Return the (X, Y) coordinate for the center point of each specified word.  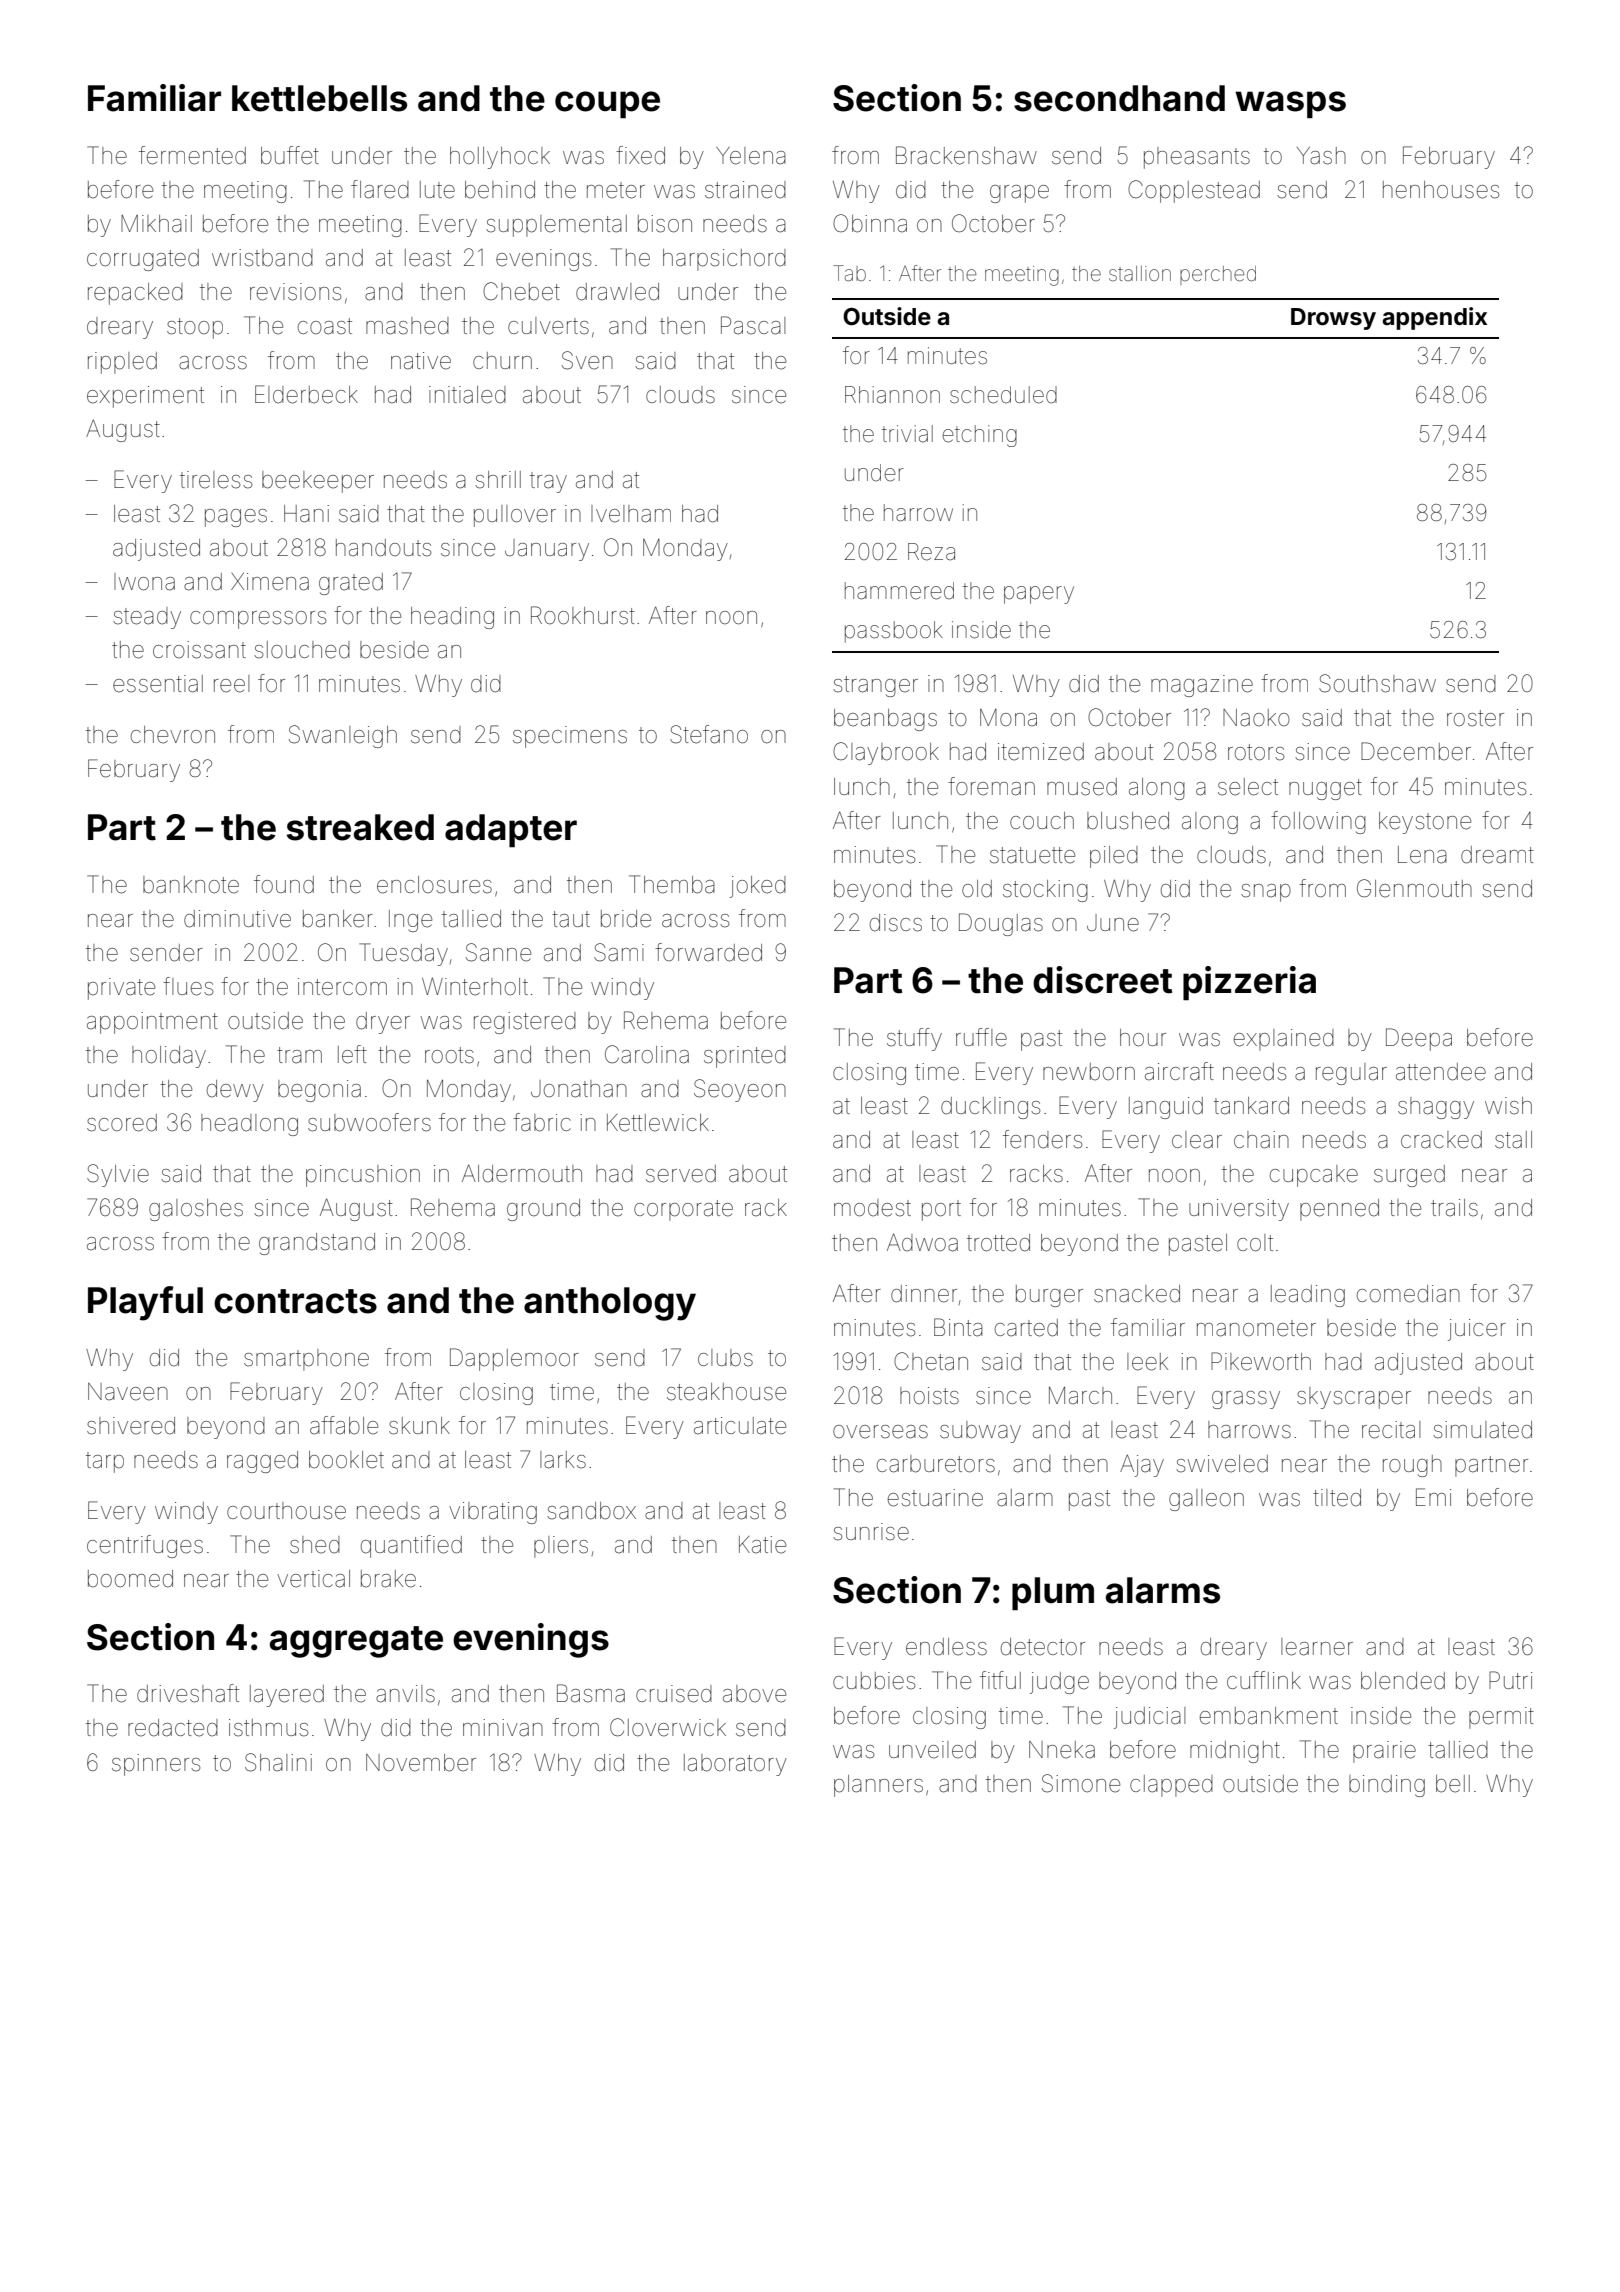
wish (1508, 1106)
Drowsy (1333, 319)
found (284, 884)
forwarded (708, 952)
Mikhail (156, 224)
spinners (156, 1765)
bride (626, 919)
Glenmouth (1414, 888)
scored (122, 1123)
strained (745, 190)
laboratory (735, 1765)
